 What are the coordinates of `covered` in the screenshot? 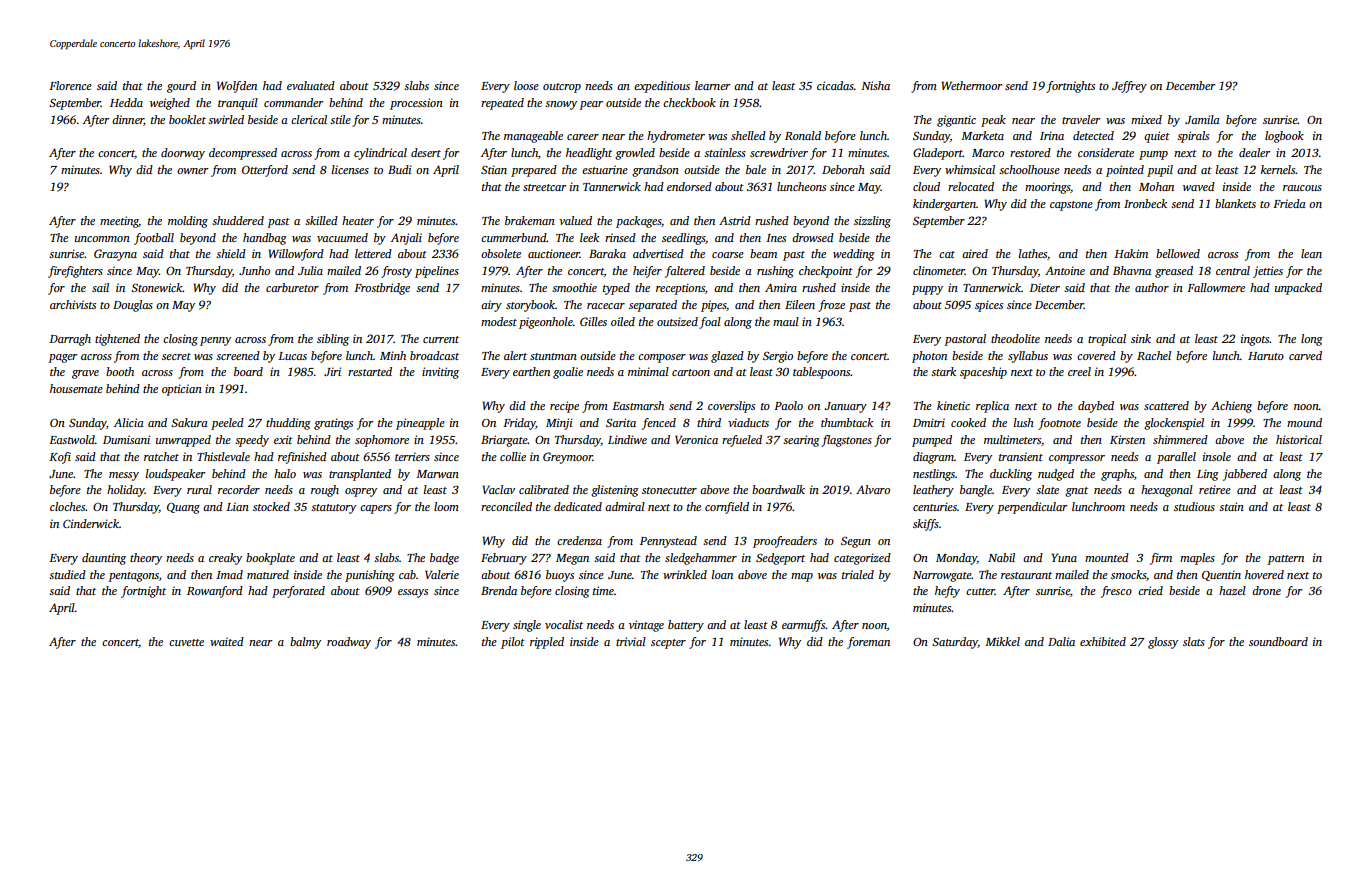 It's located at (1096, 355).
